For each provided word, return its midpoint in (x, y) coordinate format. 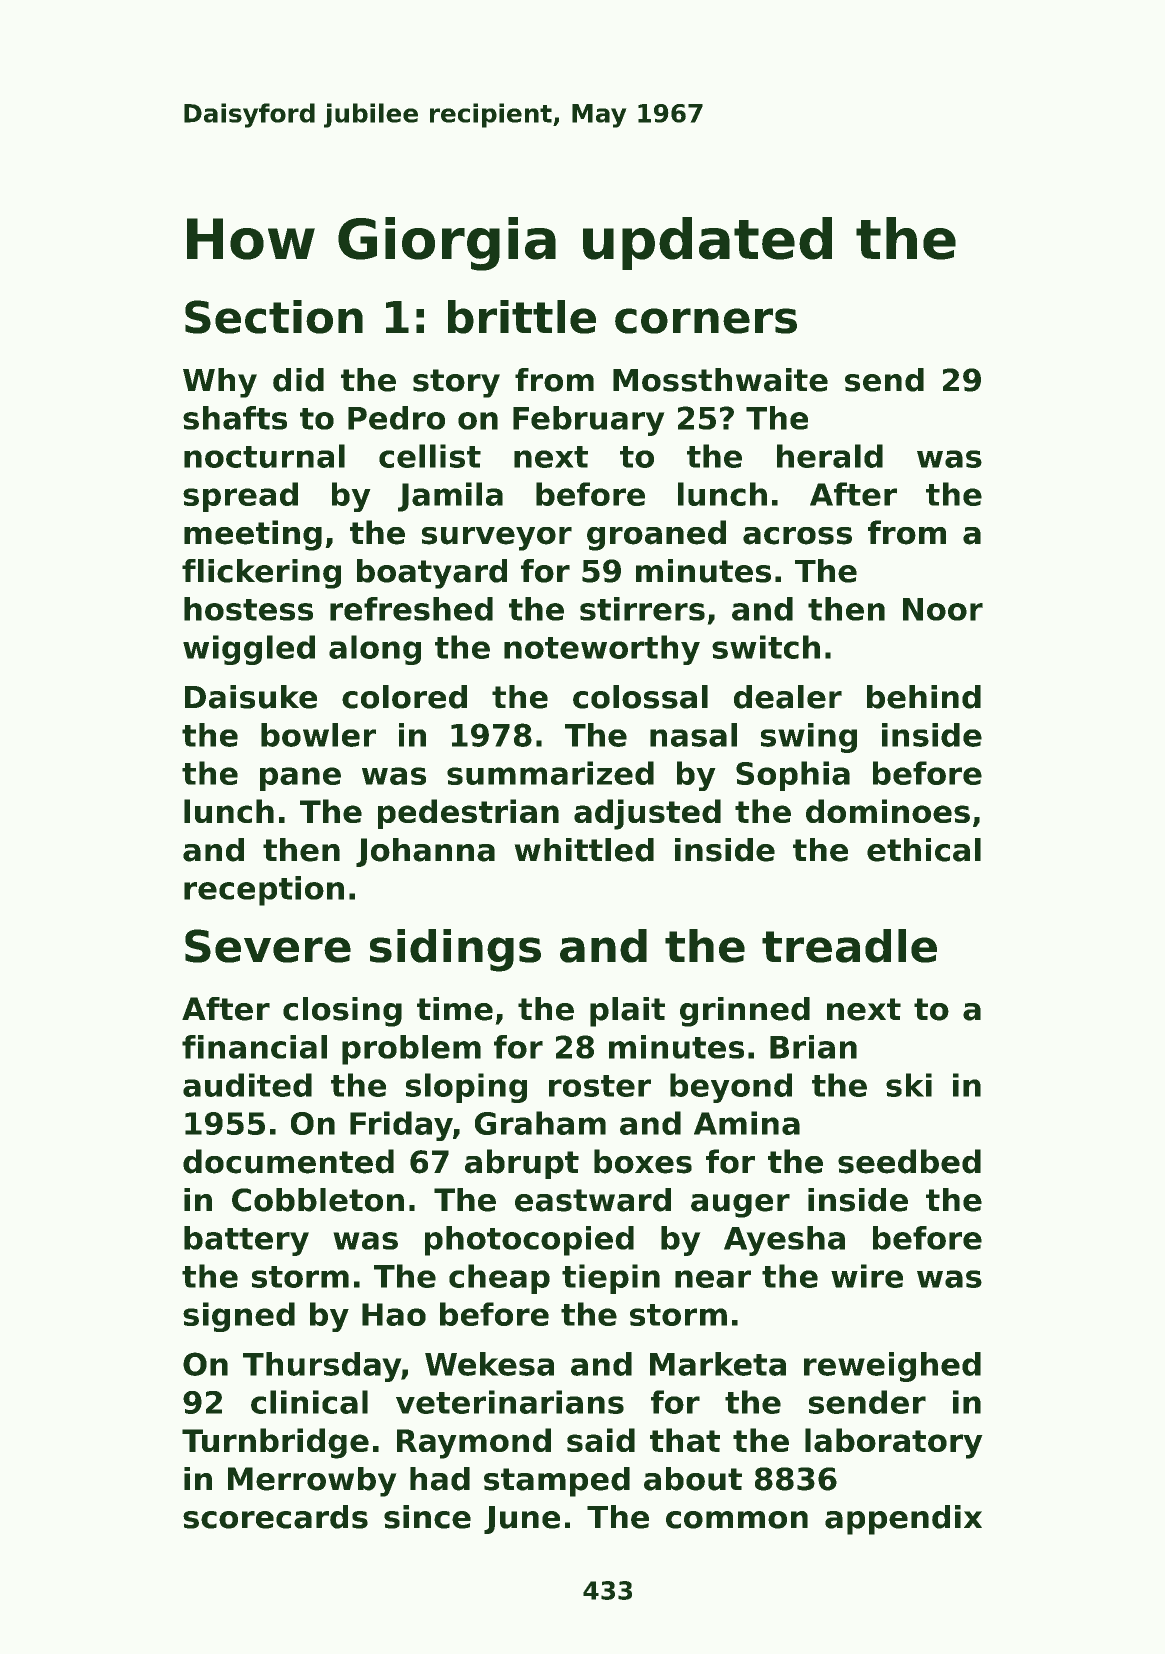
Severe (268, 946)
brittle (522, 317)
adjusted (647, 814)
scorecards (275, 1517)
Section (274, 317)
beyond (731, 1088)
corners (706, 321)
